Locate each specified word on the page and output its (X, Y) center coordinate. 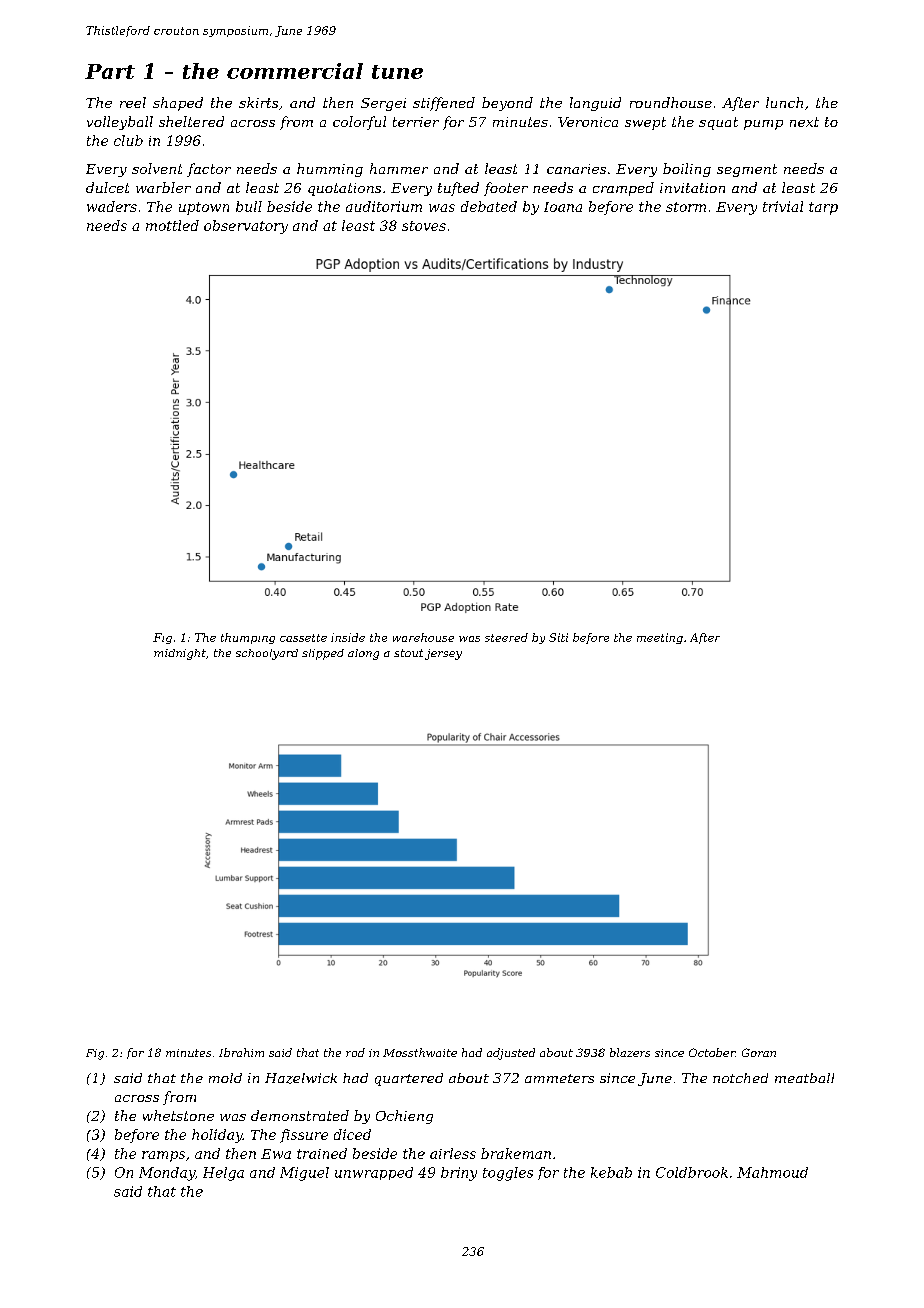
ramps (163, 1156)
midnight (180, 654)
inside (348, 637)
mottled (172, 225)
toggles (508, 1174)
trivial (783, 206)
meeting (660, 638)
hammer (399, 168)
